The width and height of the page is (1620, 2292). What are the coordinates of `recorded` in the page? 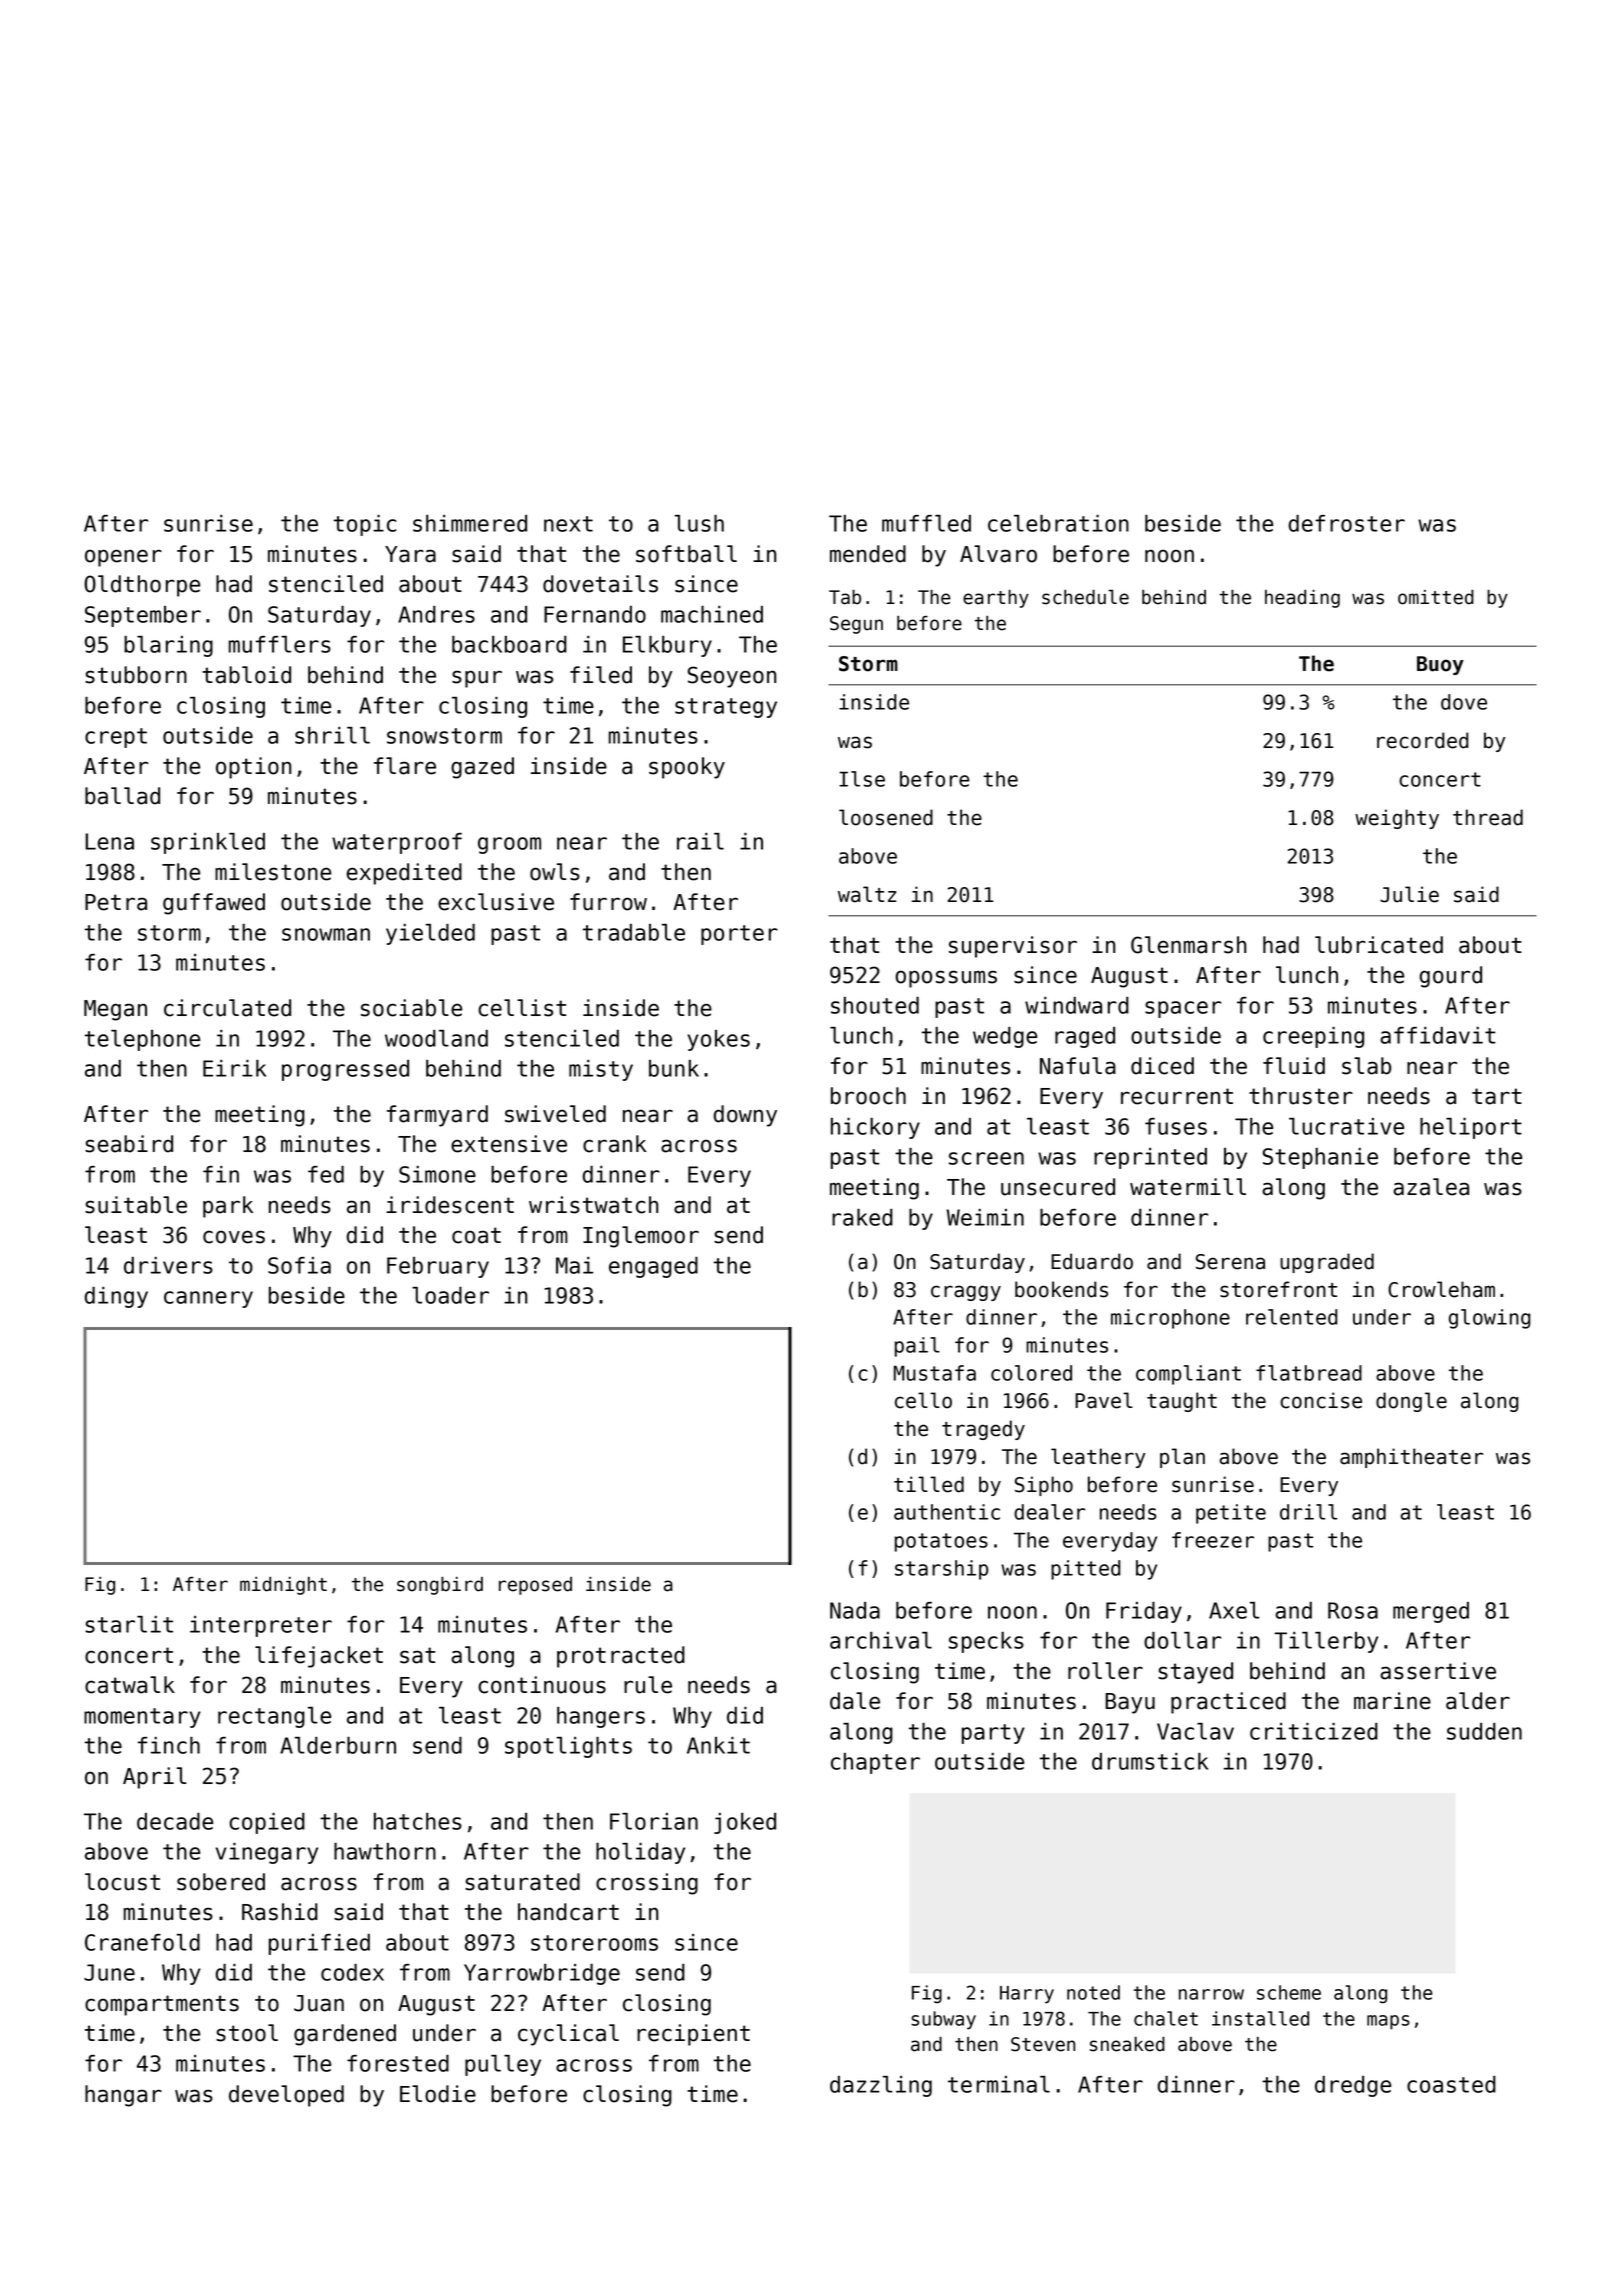 It's located at (1422, 740).
